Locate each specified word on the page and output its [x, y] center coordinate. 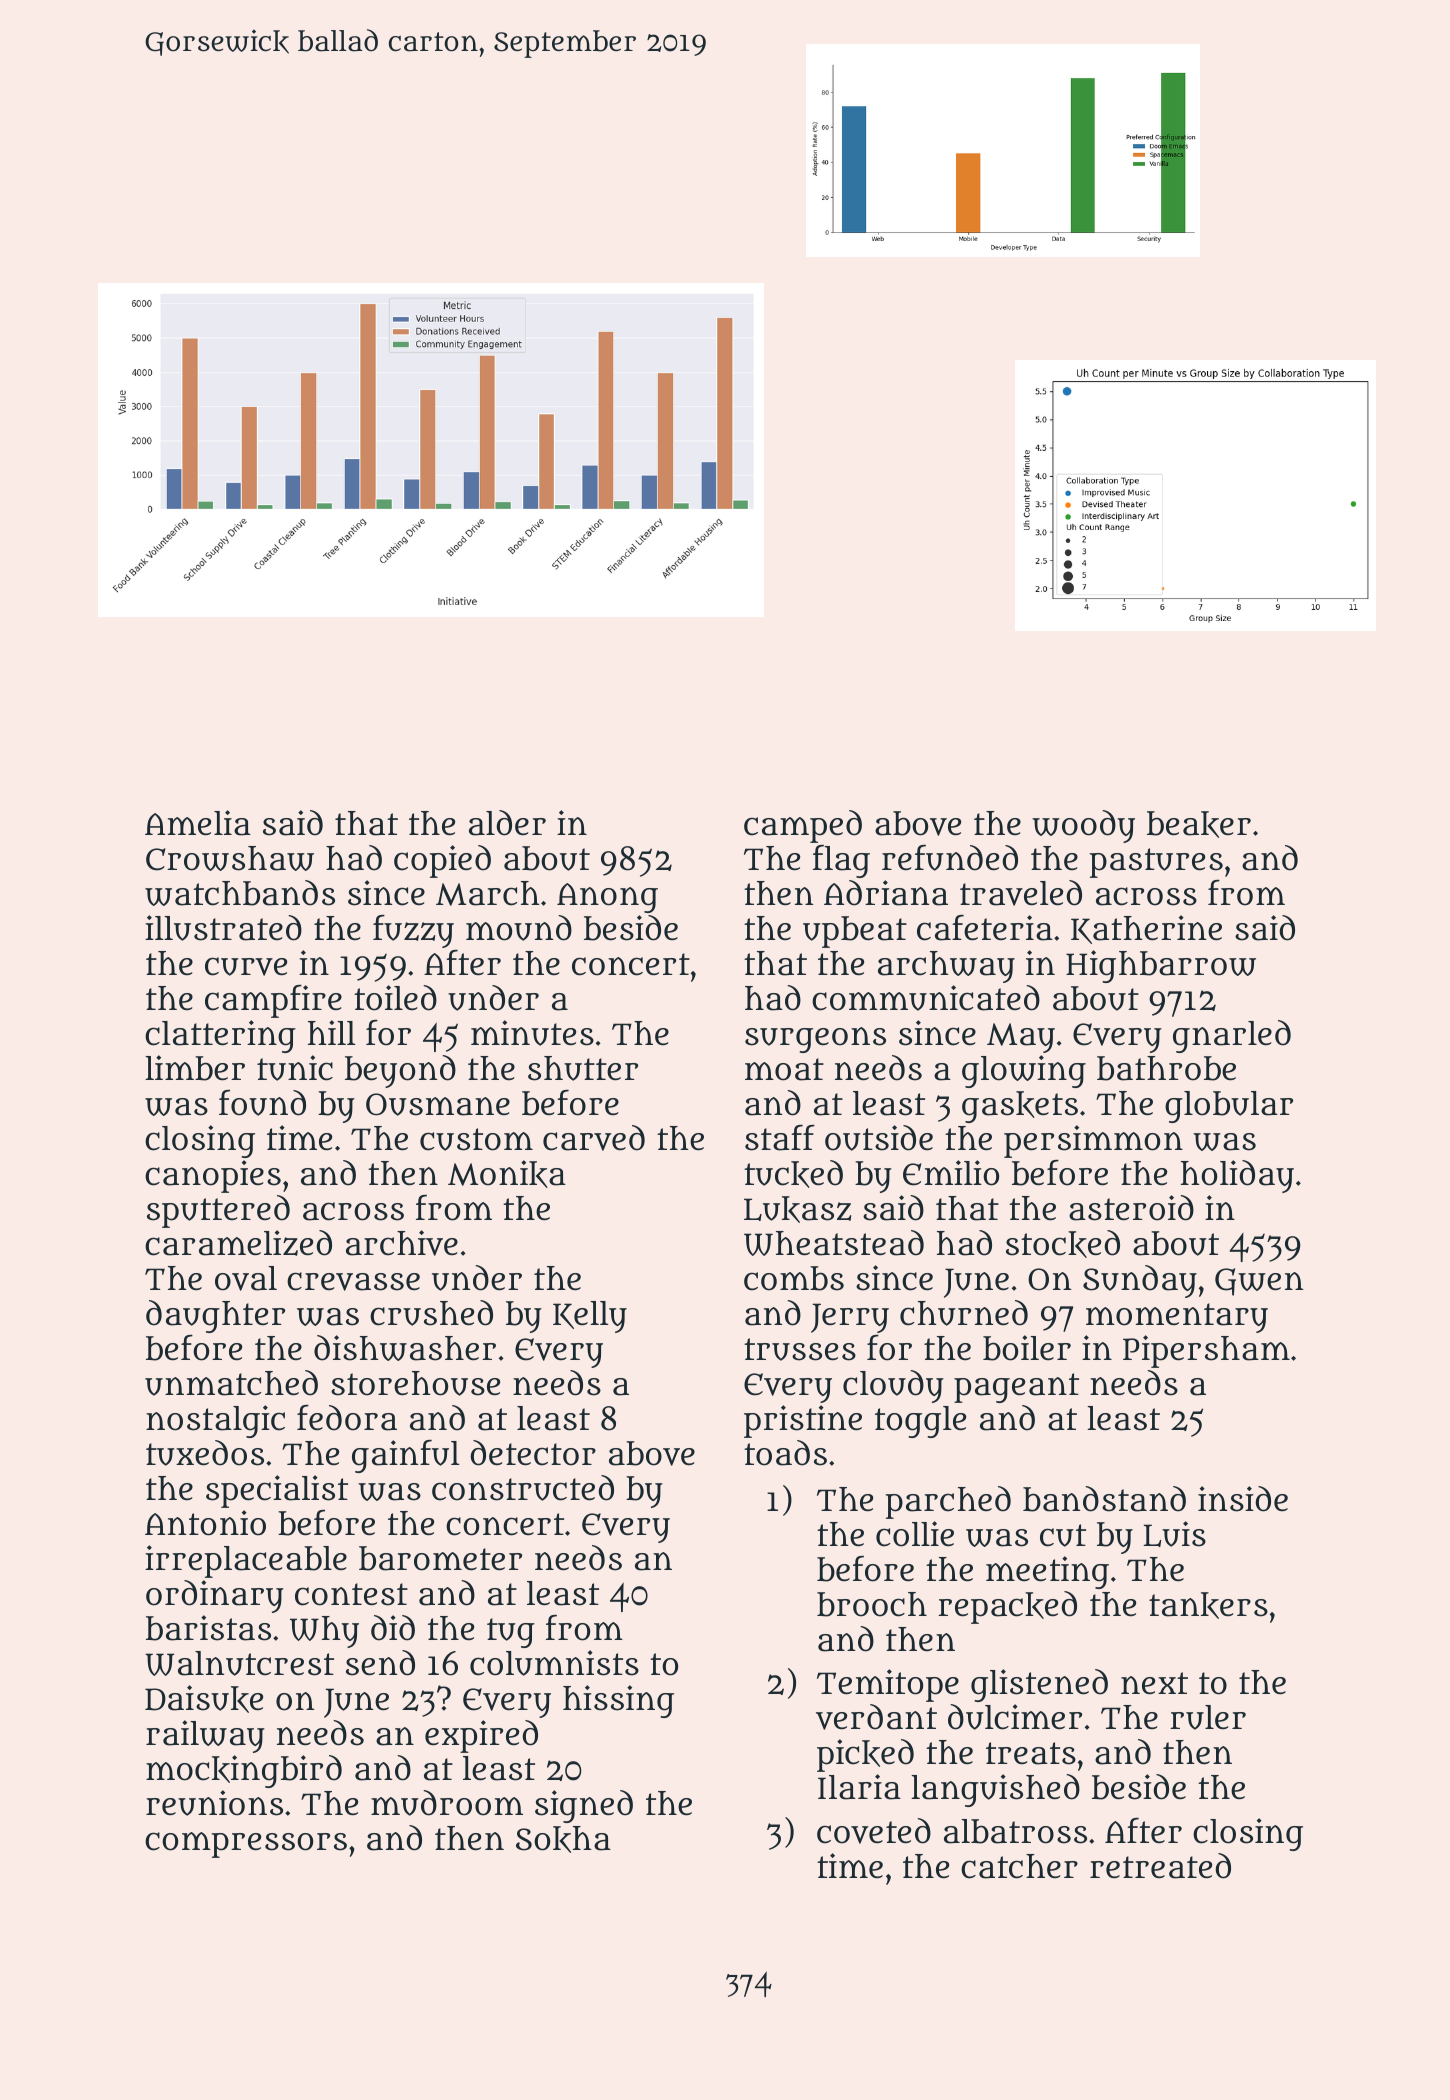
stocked [1063, 1244]
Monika [507, 1174]
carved [594, 1138]
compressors [246, 1845]
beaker [1199, 824]
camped [803, 826]
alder [507, 823]
